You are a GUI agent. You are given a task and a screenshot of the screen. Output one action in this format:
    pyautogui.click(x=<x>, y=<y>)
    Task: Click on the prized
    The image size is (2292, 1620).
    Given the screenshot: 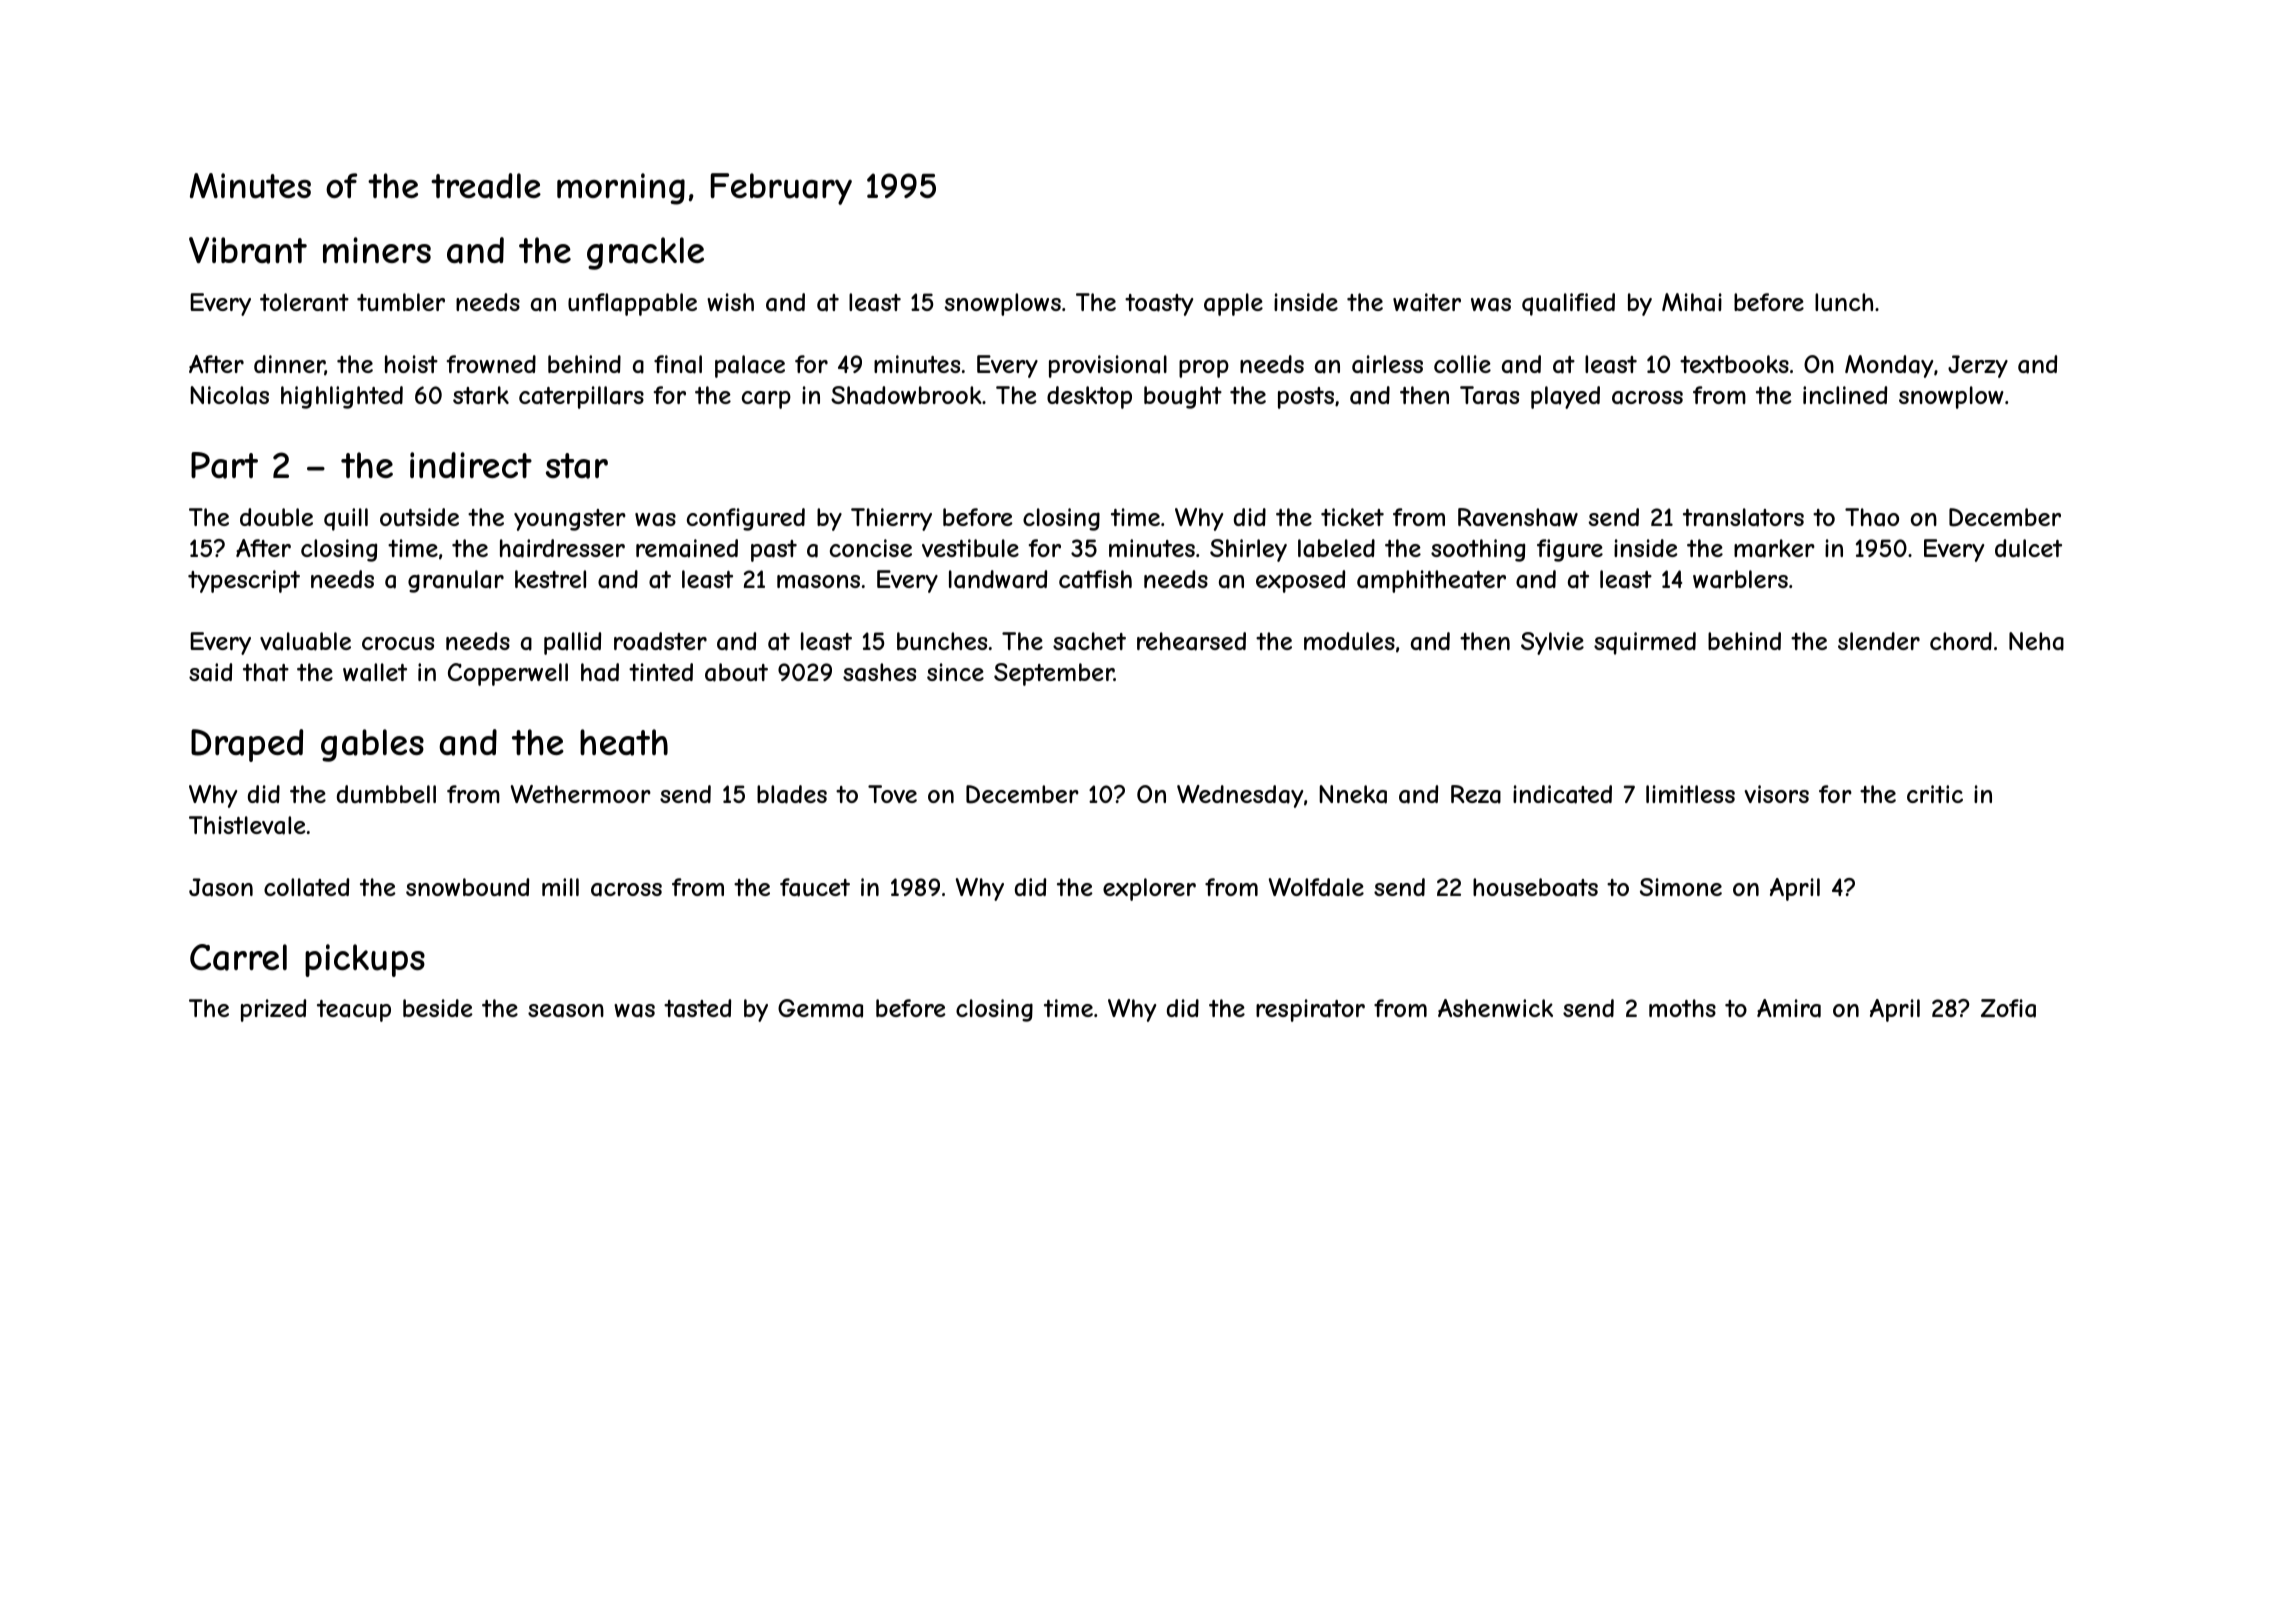 What is the action you would take?
    pyautogui.click(x=273, y=1010)
